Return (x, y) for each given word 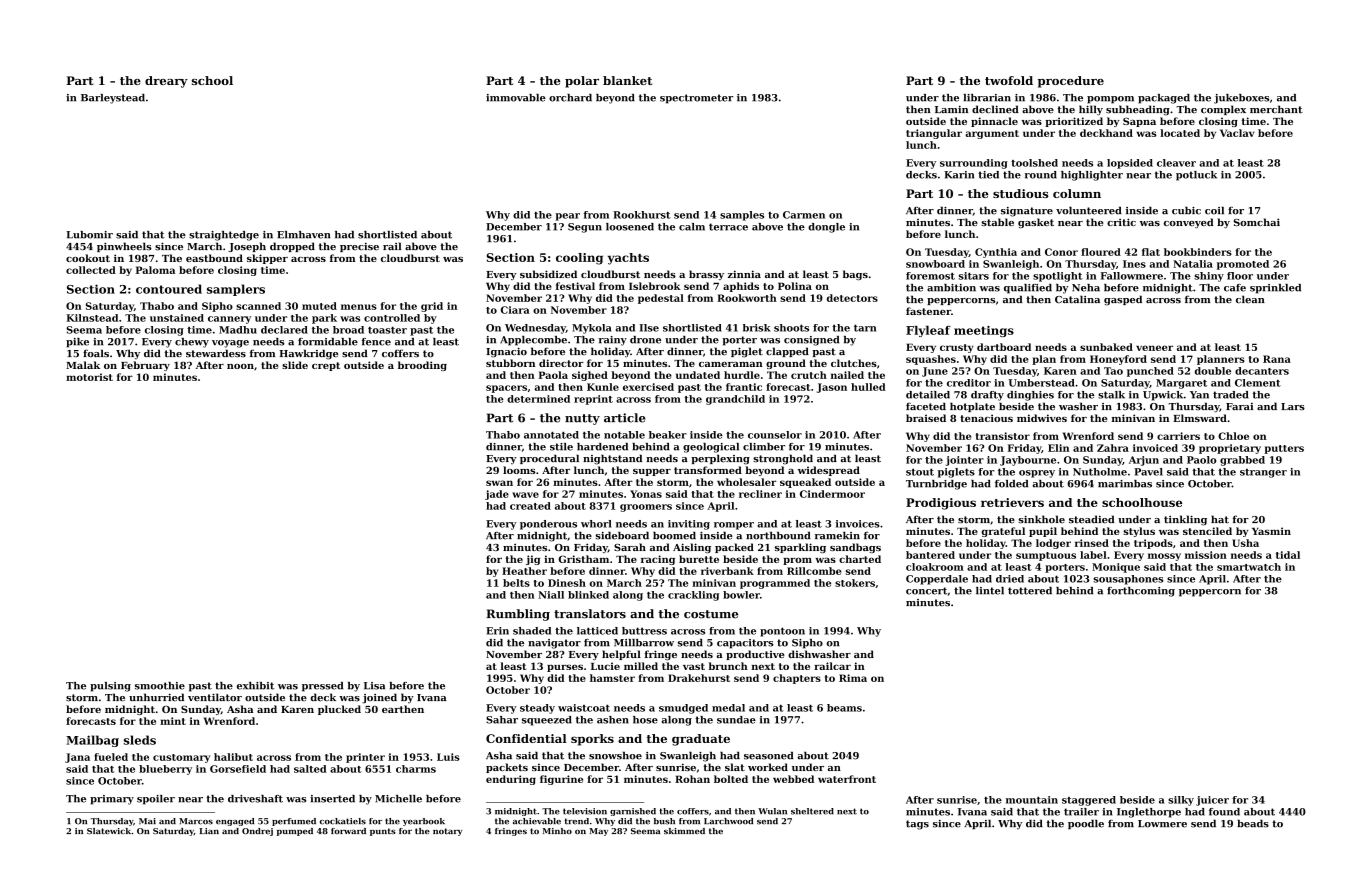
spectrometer (696, 99)
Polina (795, 286)
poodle (1086, 824)
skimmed (684, 831)
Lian (209, 831)
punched (1150, 372)
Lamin (951, 109)
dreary (166, 82)
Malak (83, 365)
